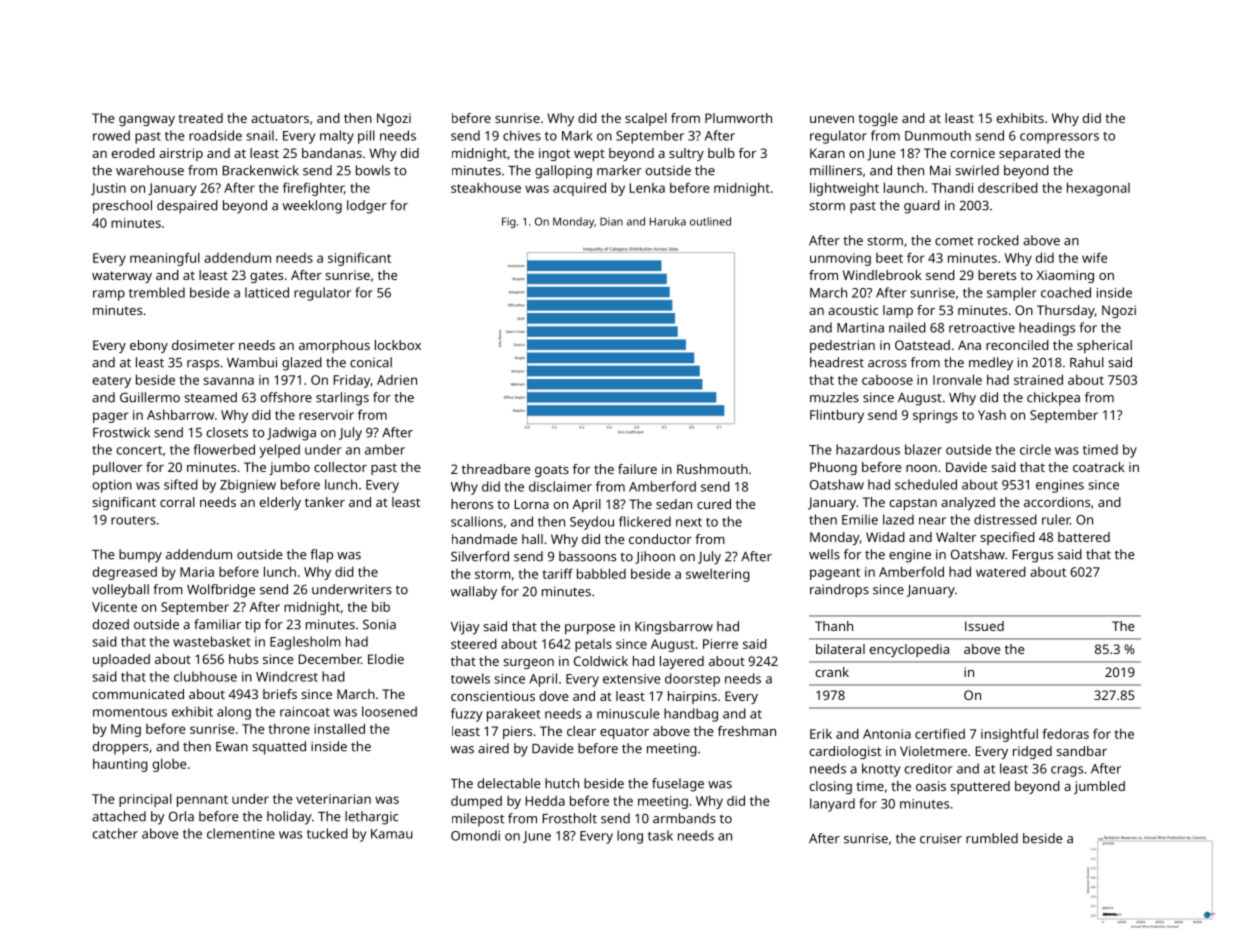 The width and height of the image is (1233, 952). What do you see at coordinates (170, 765) in the image?
I see `globe` at bounding box center [170, 765].
